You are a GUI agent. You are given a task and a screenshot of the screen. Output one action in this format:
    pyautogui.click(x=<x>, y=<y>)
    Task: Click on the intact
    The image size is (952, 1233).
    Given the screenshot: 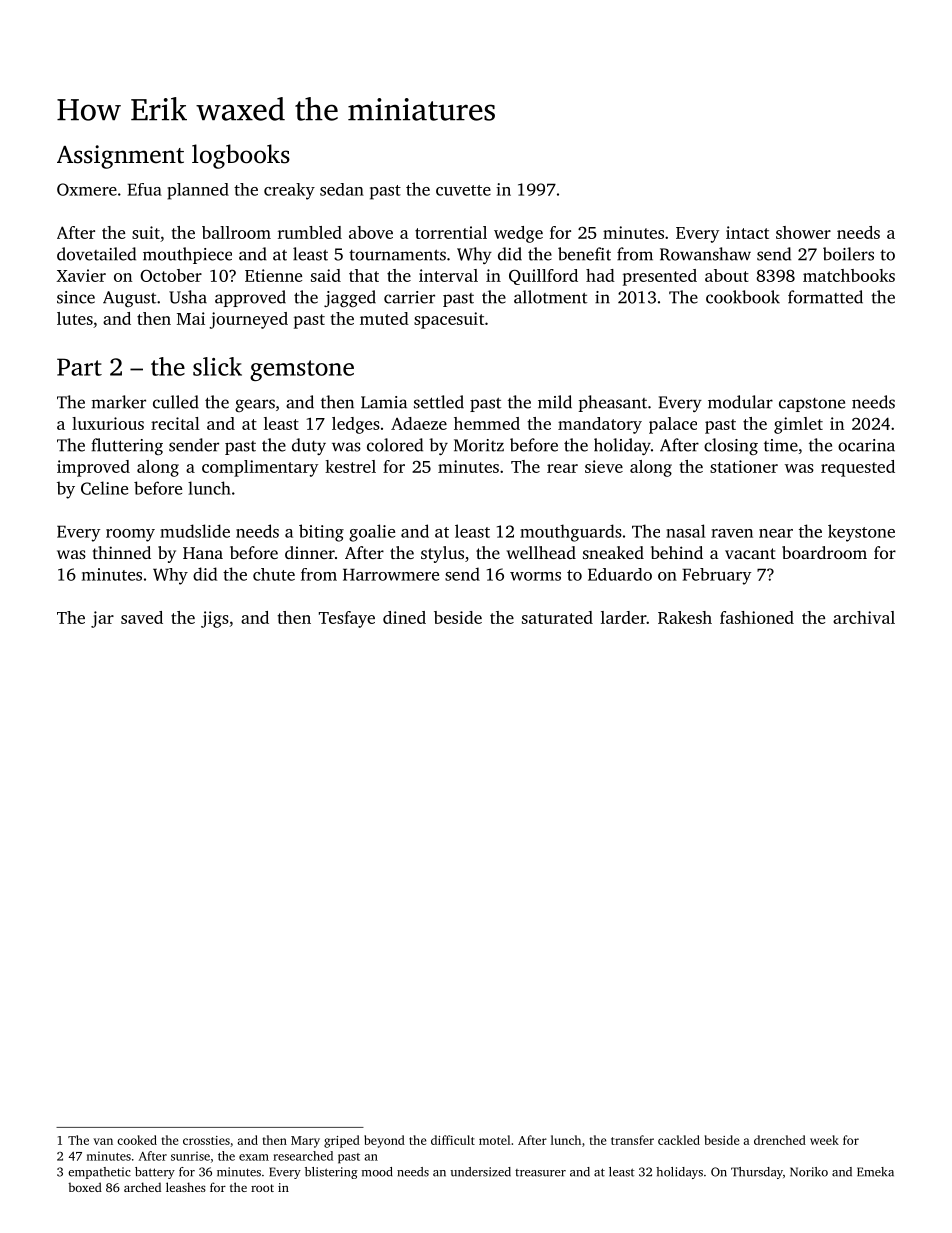 What is the action you would take?
    pyautogui.click(x=747, y=232)
